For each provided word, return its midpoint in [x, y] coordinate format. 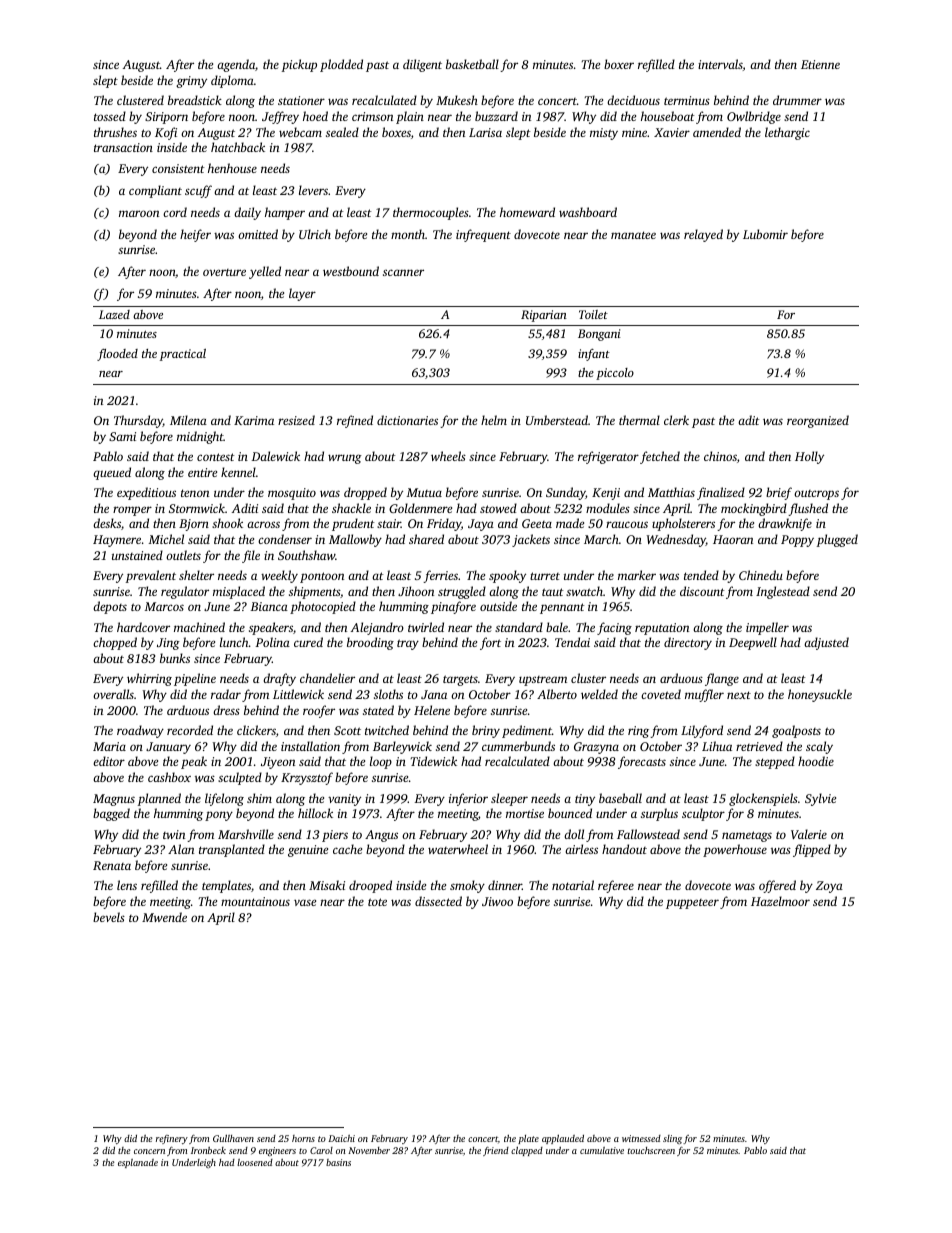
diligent [422, 65]
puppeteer [692, 904]
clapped [527, 1151]
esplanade [138, 1163]
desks [107, 523]
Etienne [820, 64]
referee [616, 886]
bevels [109, 917]
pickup [299, 65]
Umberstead [557, 420]
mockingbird [754, 509]
